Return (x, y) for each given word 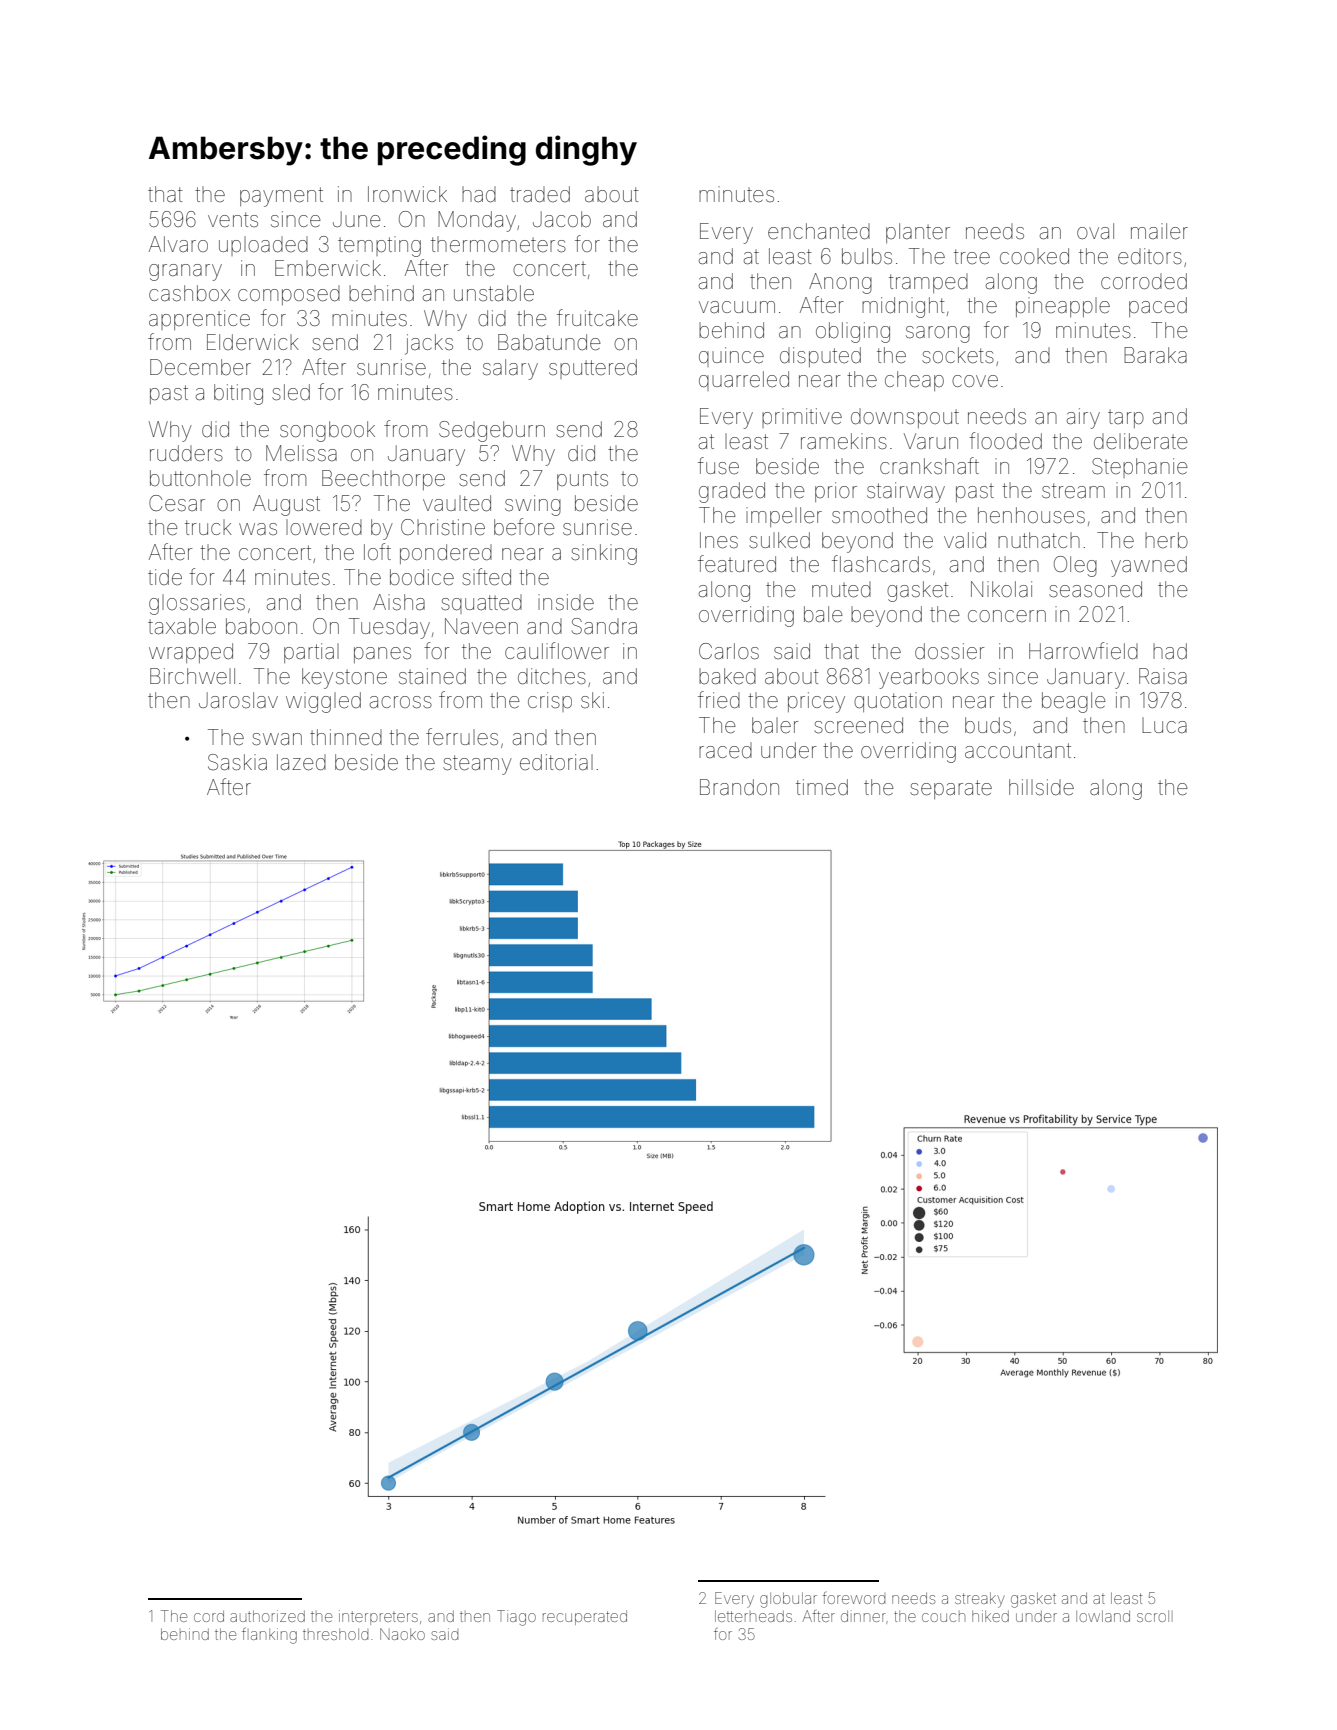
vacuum (737, 307)
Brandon (739, 787)
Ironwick (407, 194)
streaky (980, 1600)
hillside (1041, 787)
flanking (269, 1635)
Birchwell (192, 676)
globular (788, 1600)
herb (1166, 540)
